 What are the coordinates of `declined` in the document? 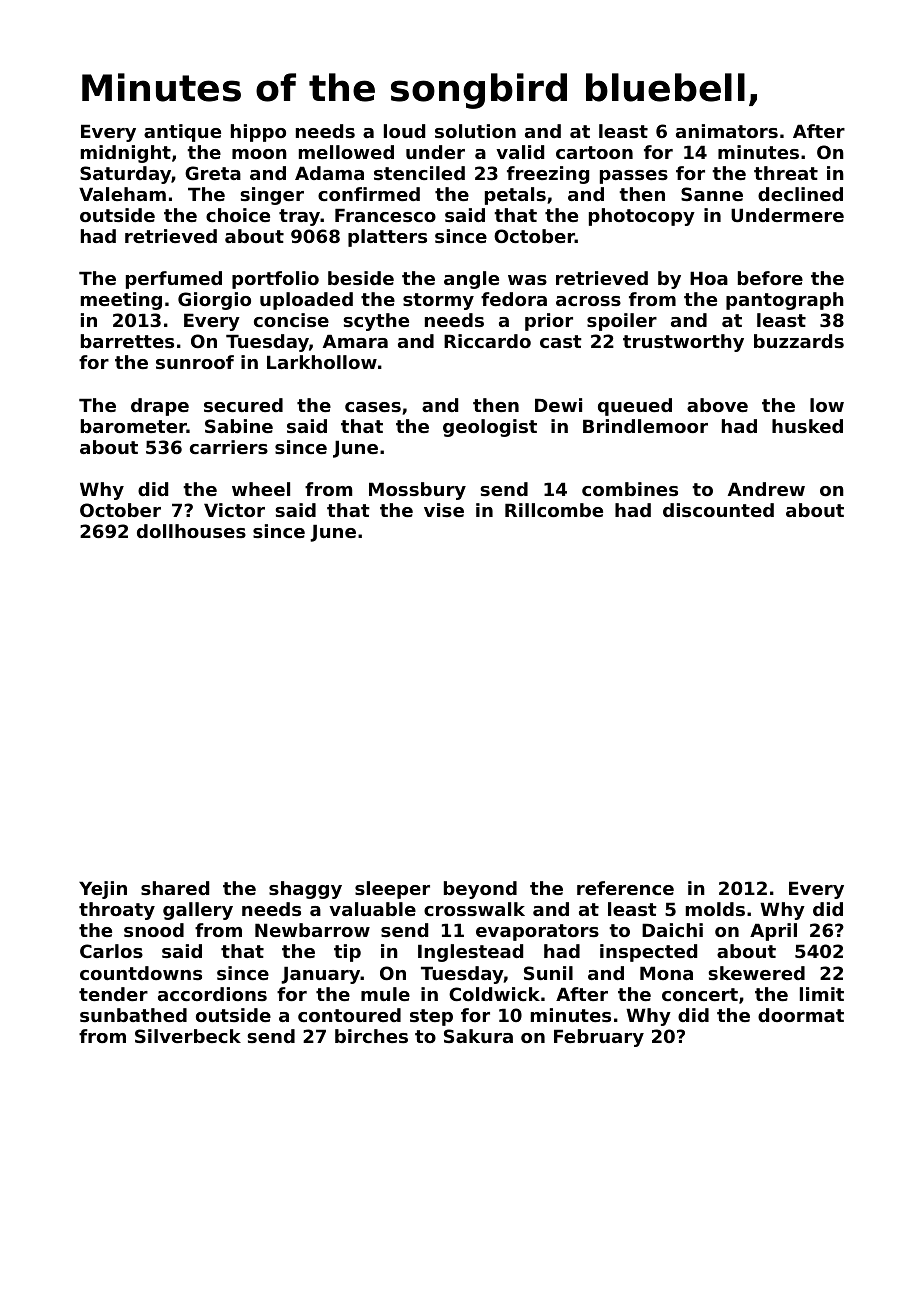 It's located at (800, 194).
